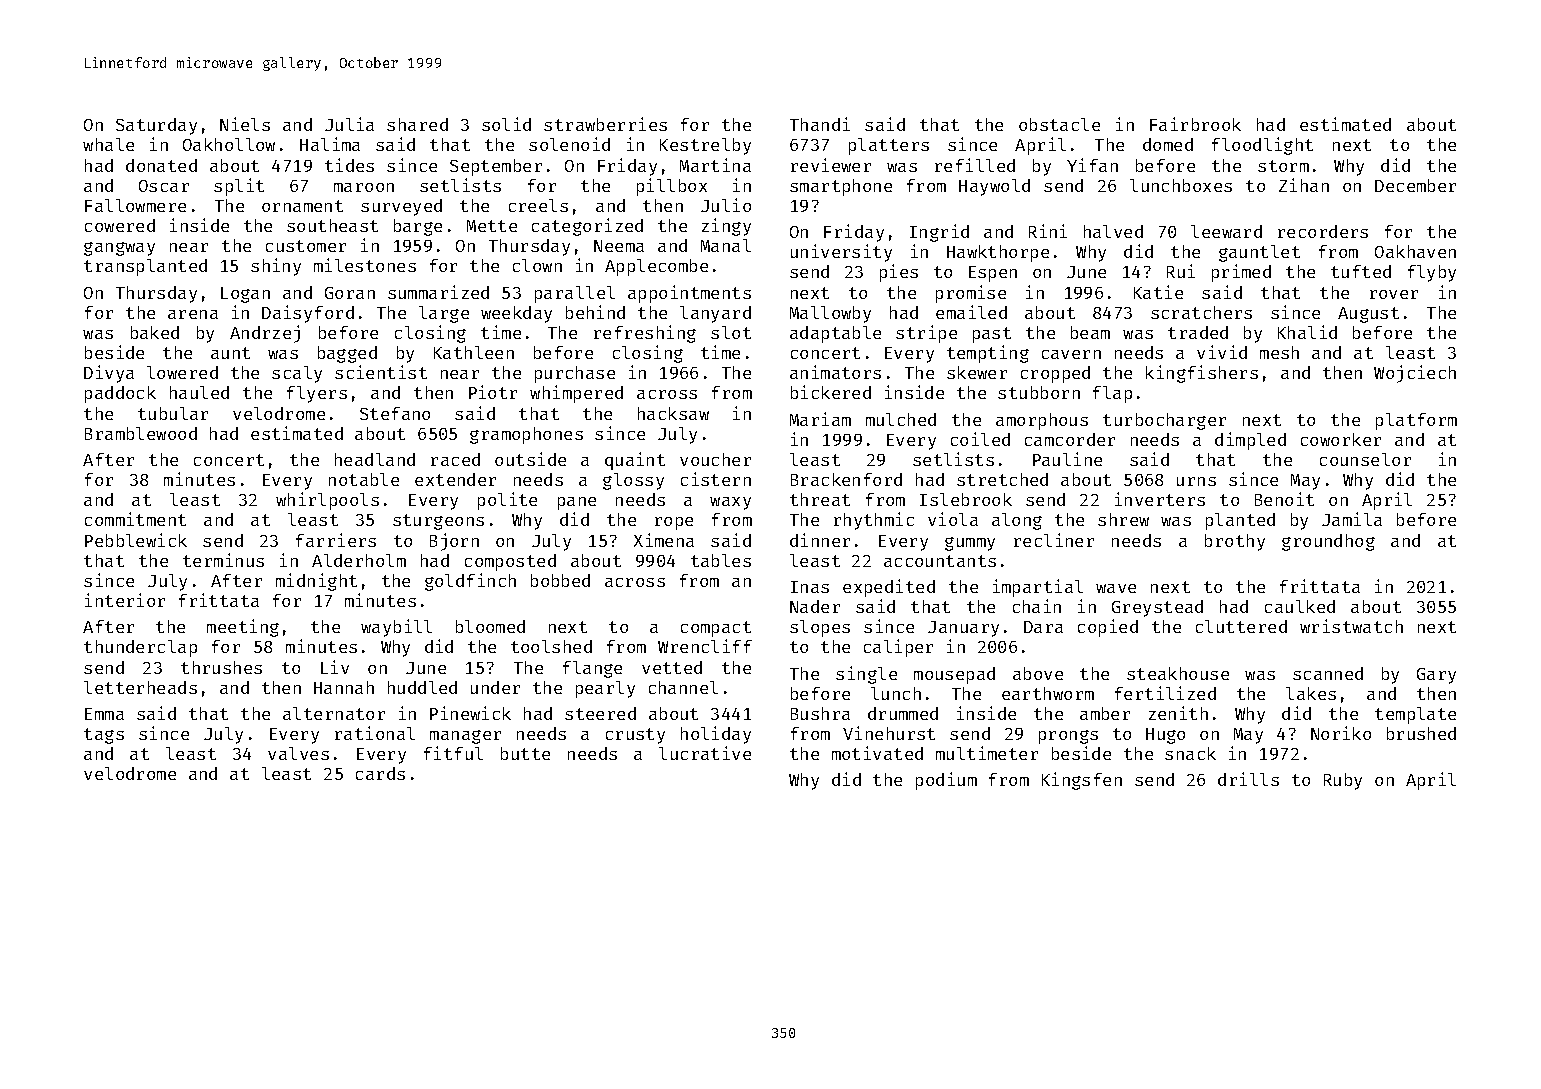 The image size is (1541, 1089). Describe the element at coordinates (1195, 124) in the page. I see `Fairbrook` at that location.
